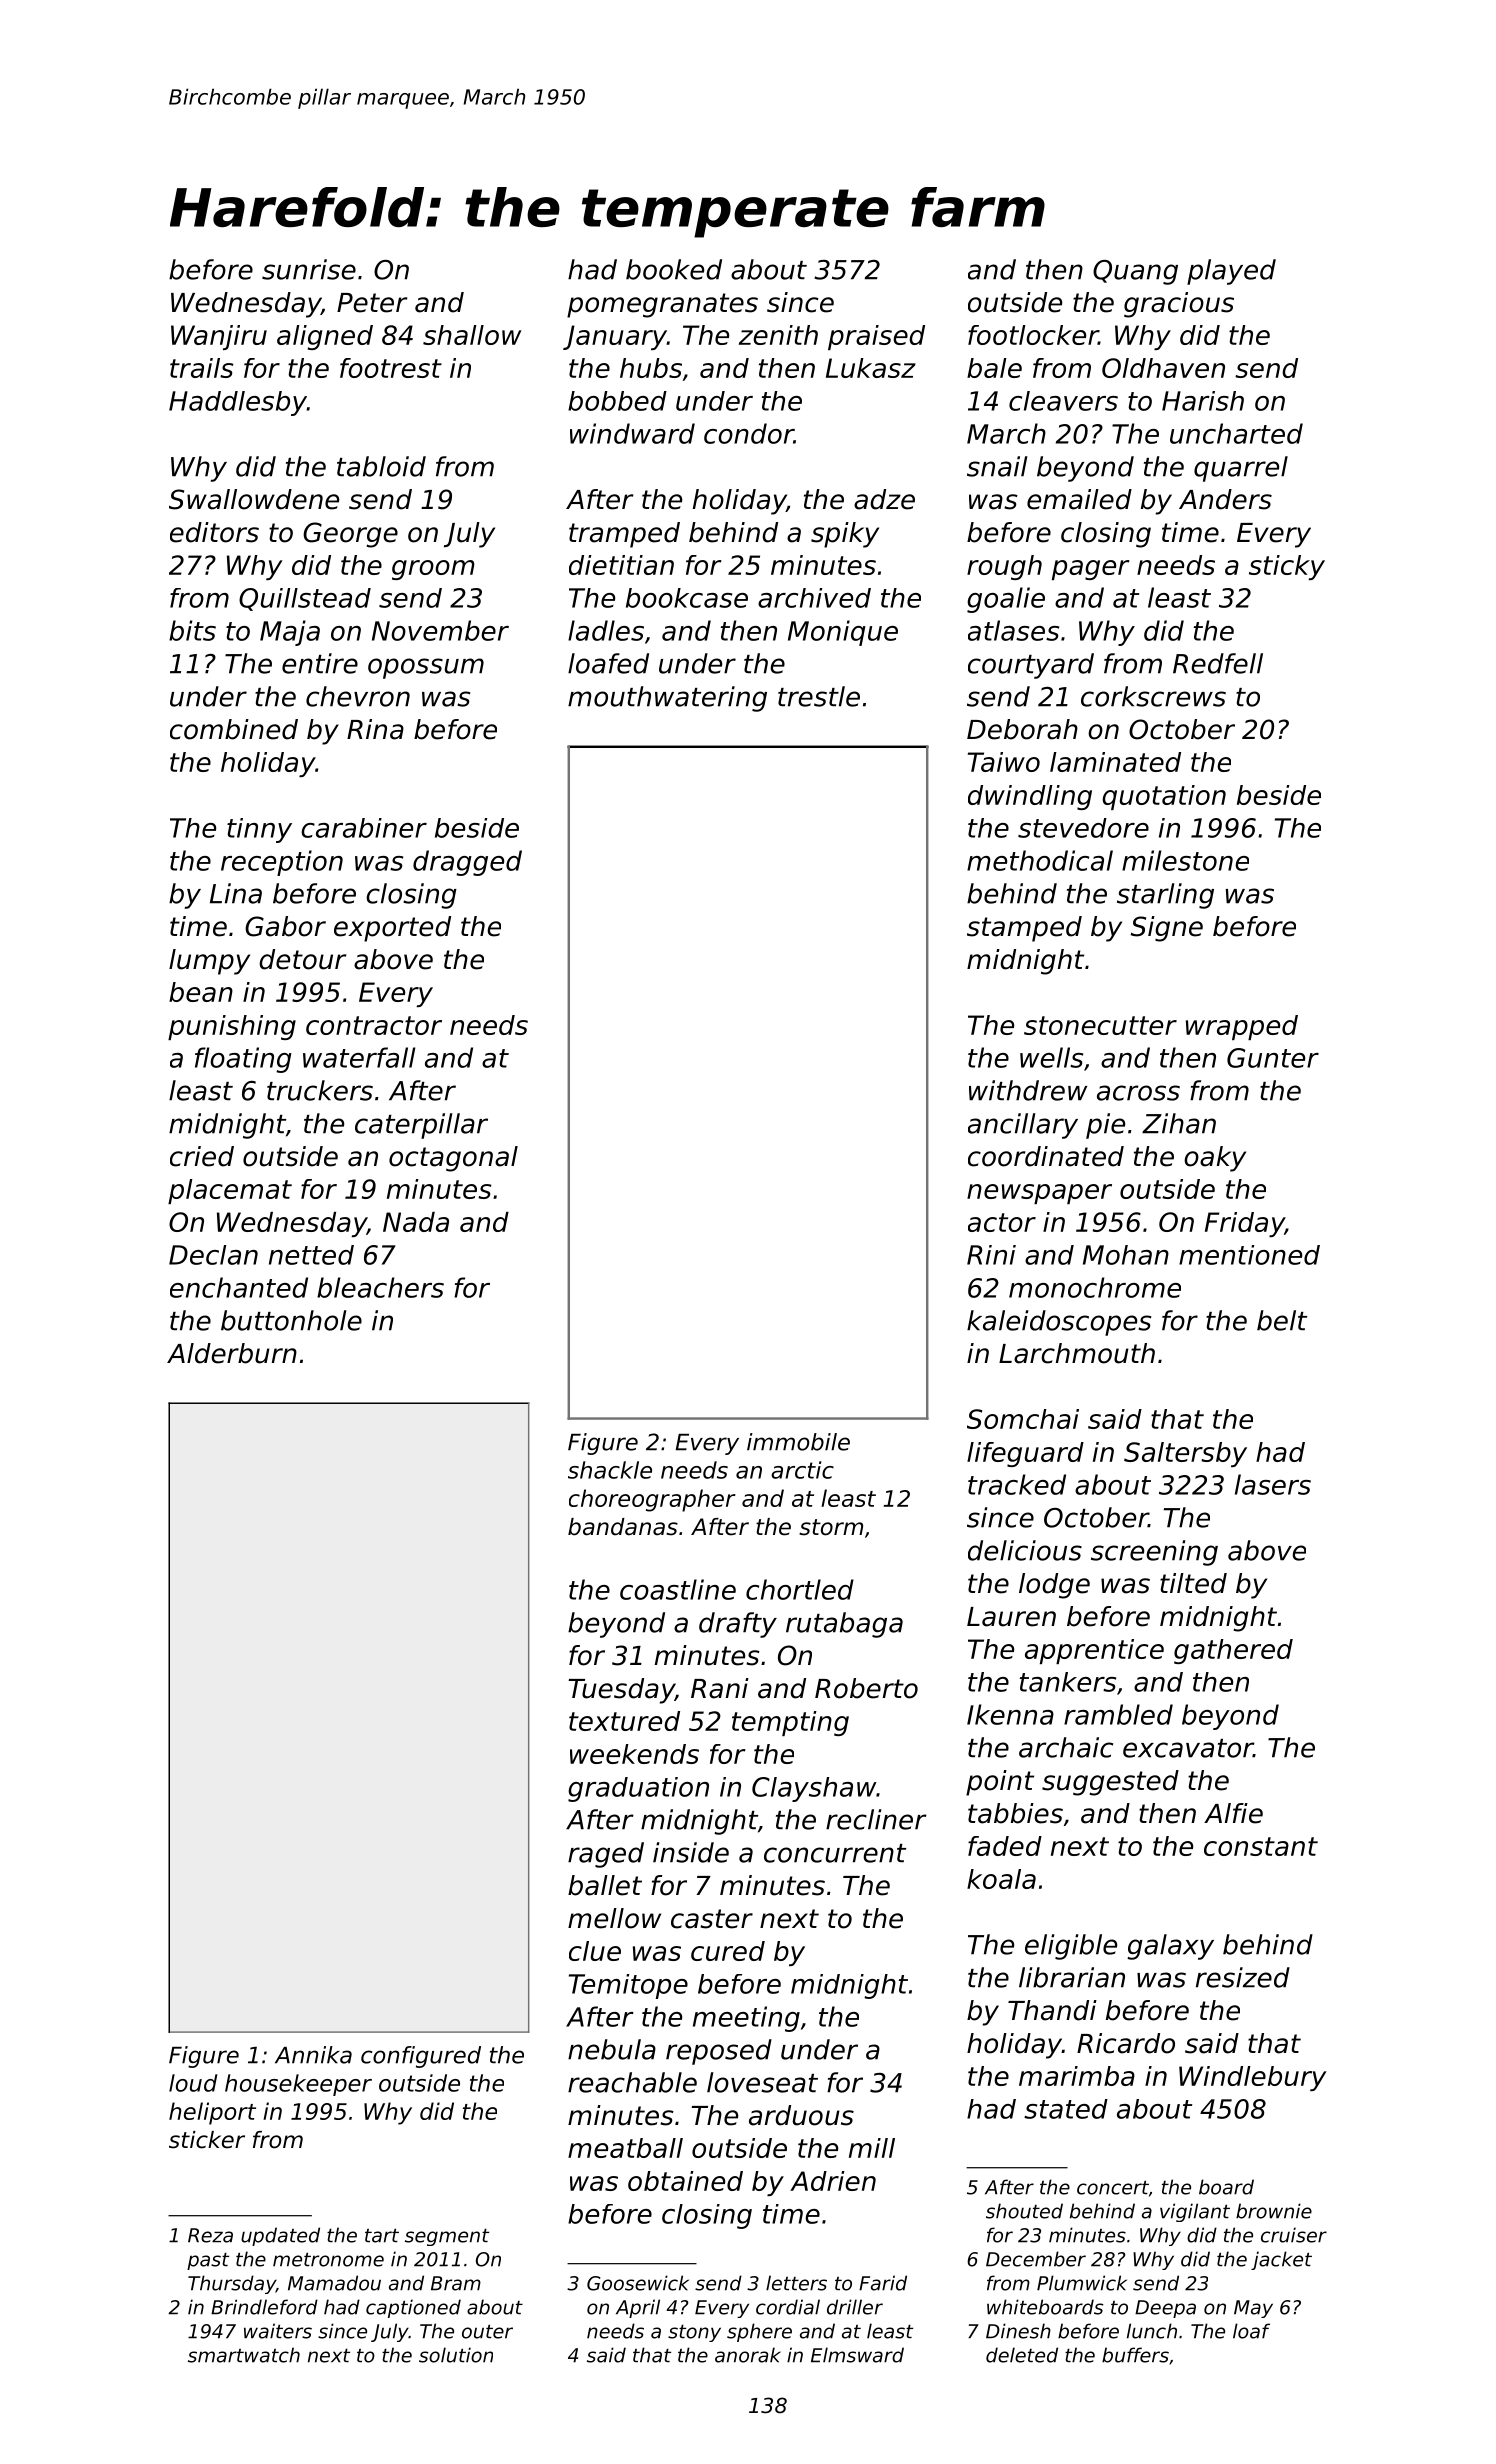 This screenshot has width=1496, height=2464. I want to click on raged, so click(606, 1855).
